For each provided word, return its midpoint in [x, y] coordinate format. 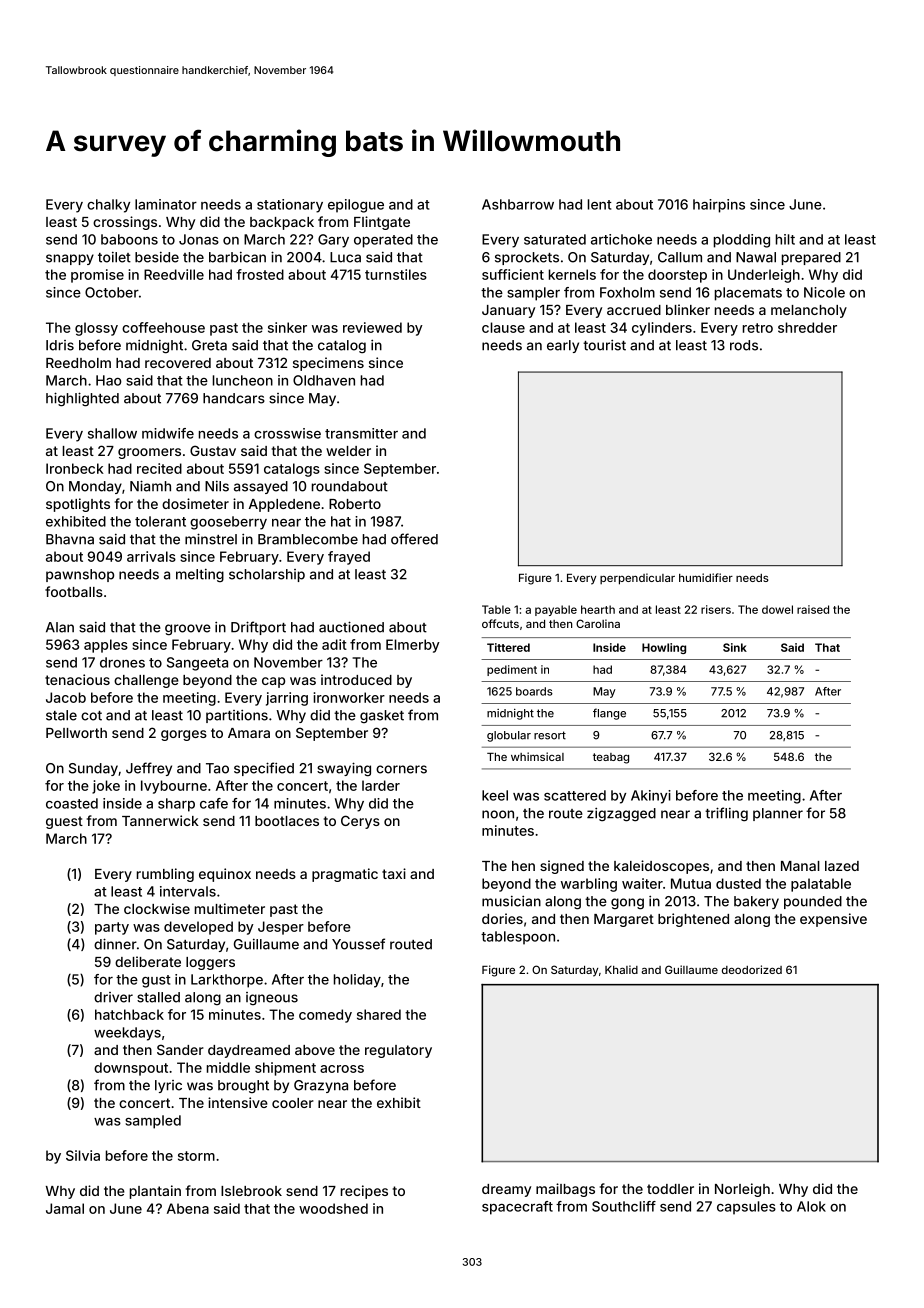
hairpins [719, 206]
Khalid [621, 969]
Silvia [83, 1155]
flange [609, 714]
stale [61, 715]
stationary [290, 206]
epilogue [356, 206]
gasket [382, 716]
